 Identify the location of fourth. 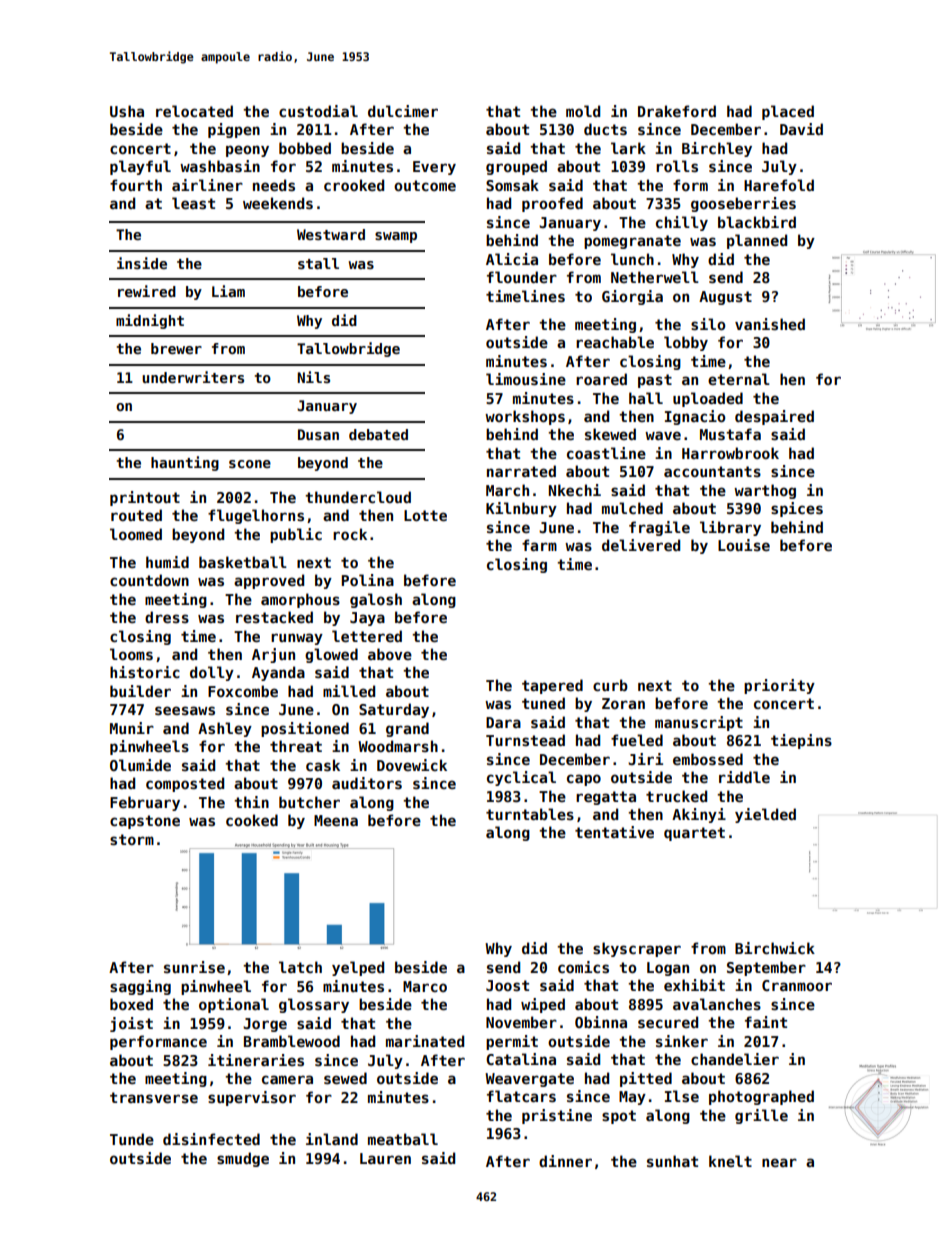
(136, 185).
